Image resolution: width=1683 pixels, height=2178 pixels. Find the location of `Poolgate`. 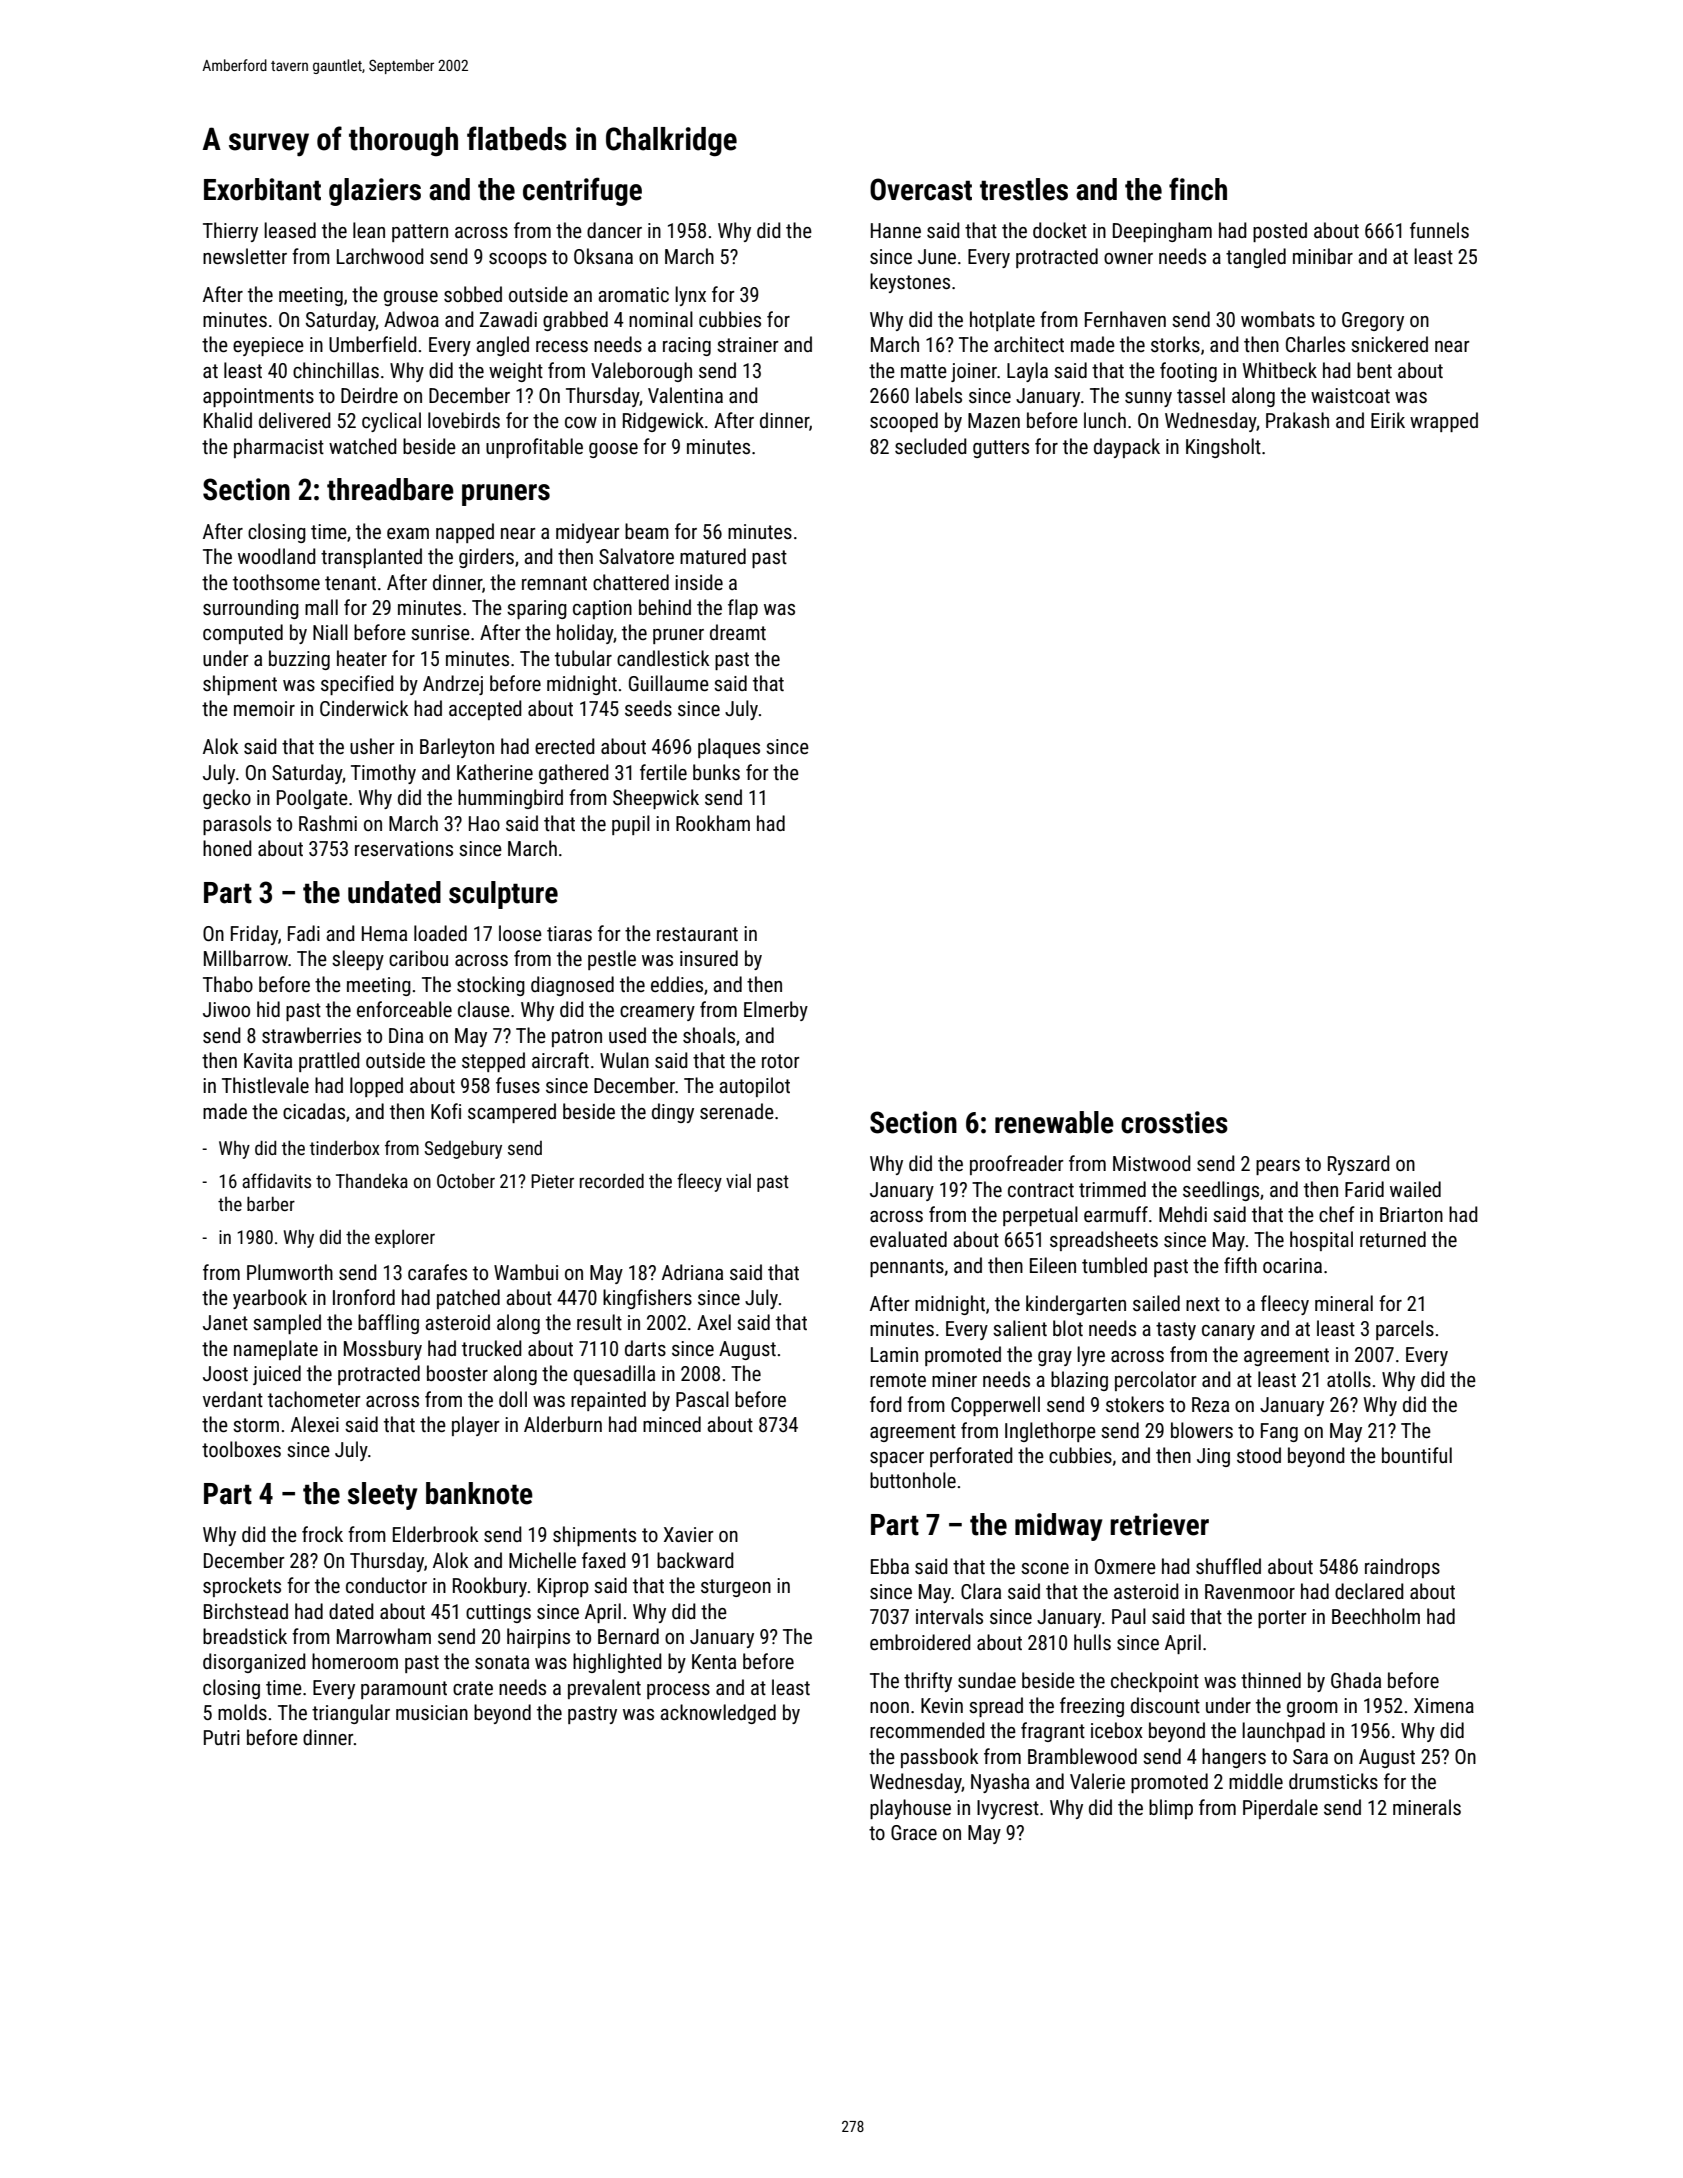

Poolgate is located at coordinates (312, 799).
